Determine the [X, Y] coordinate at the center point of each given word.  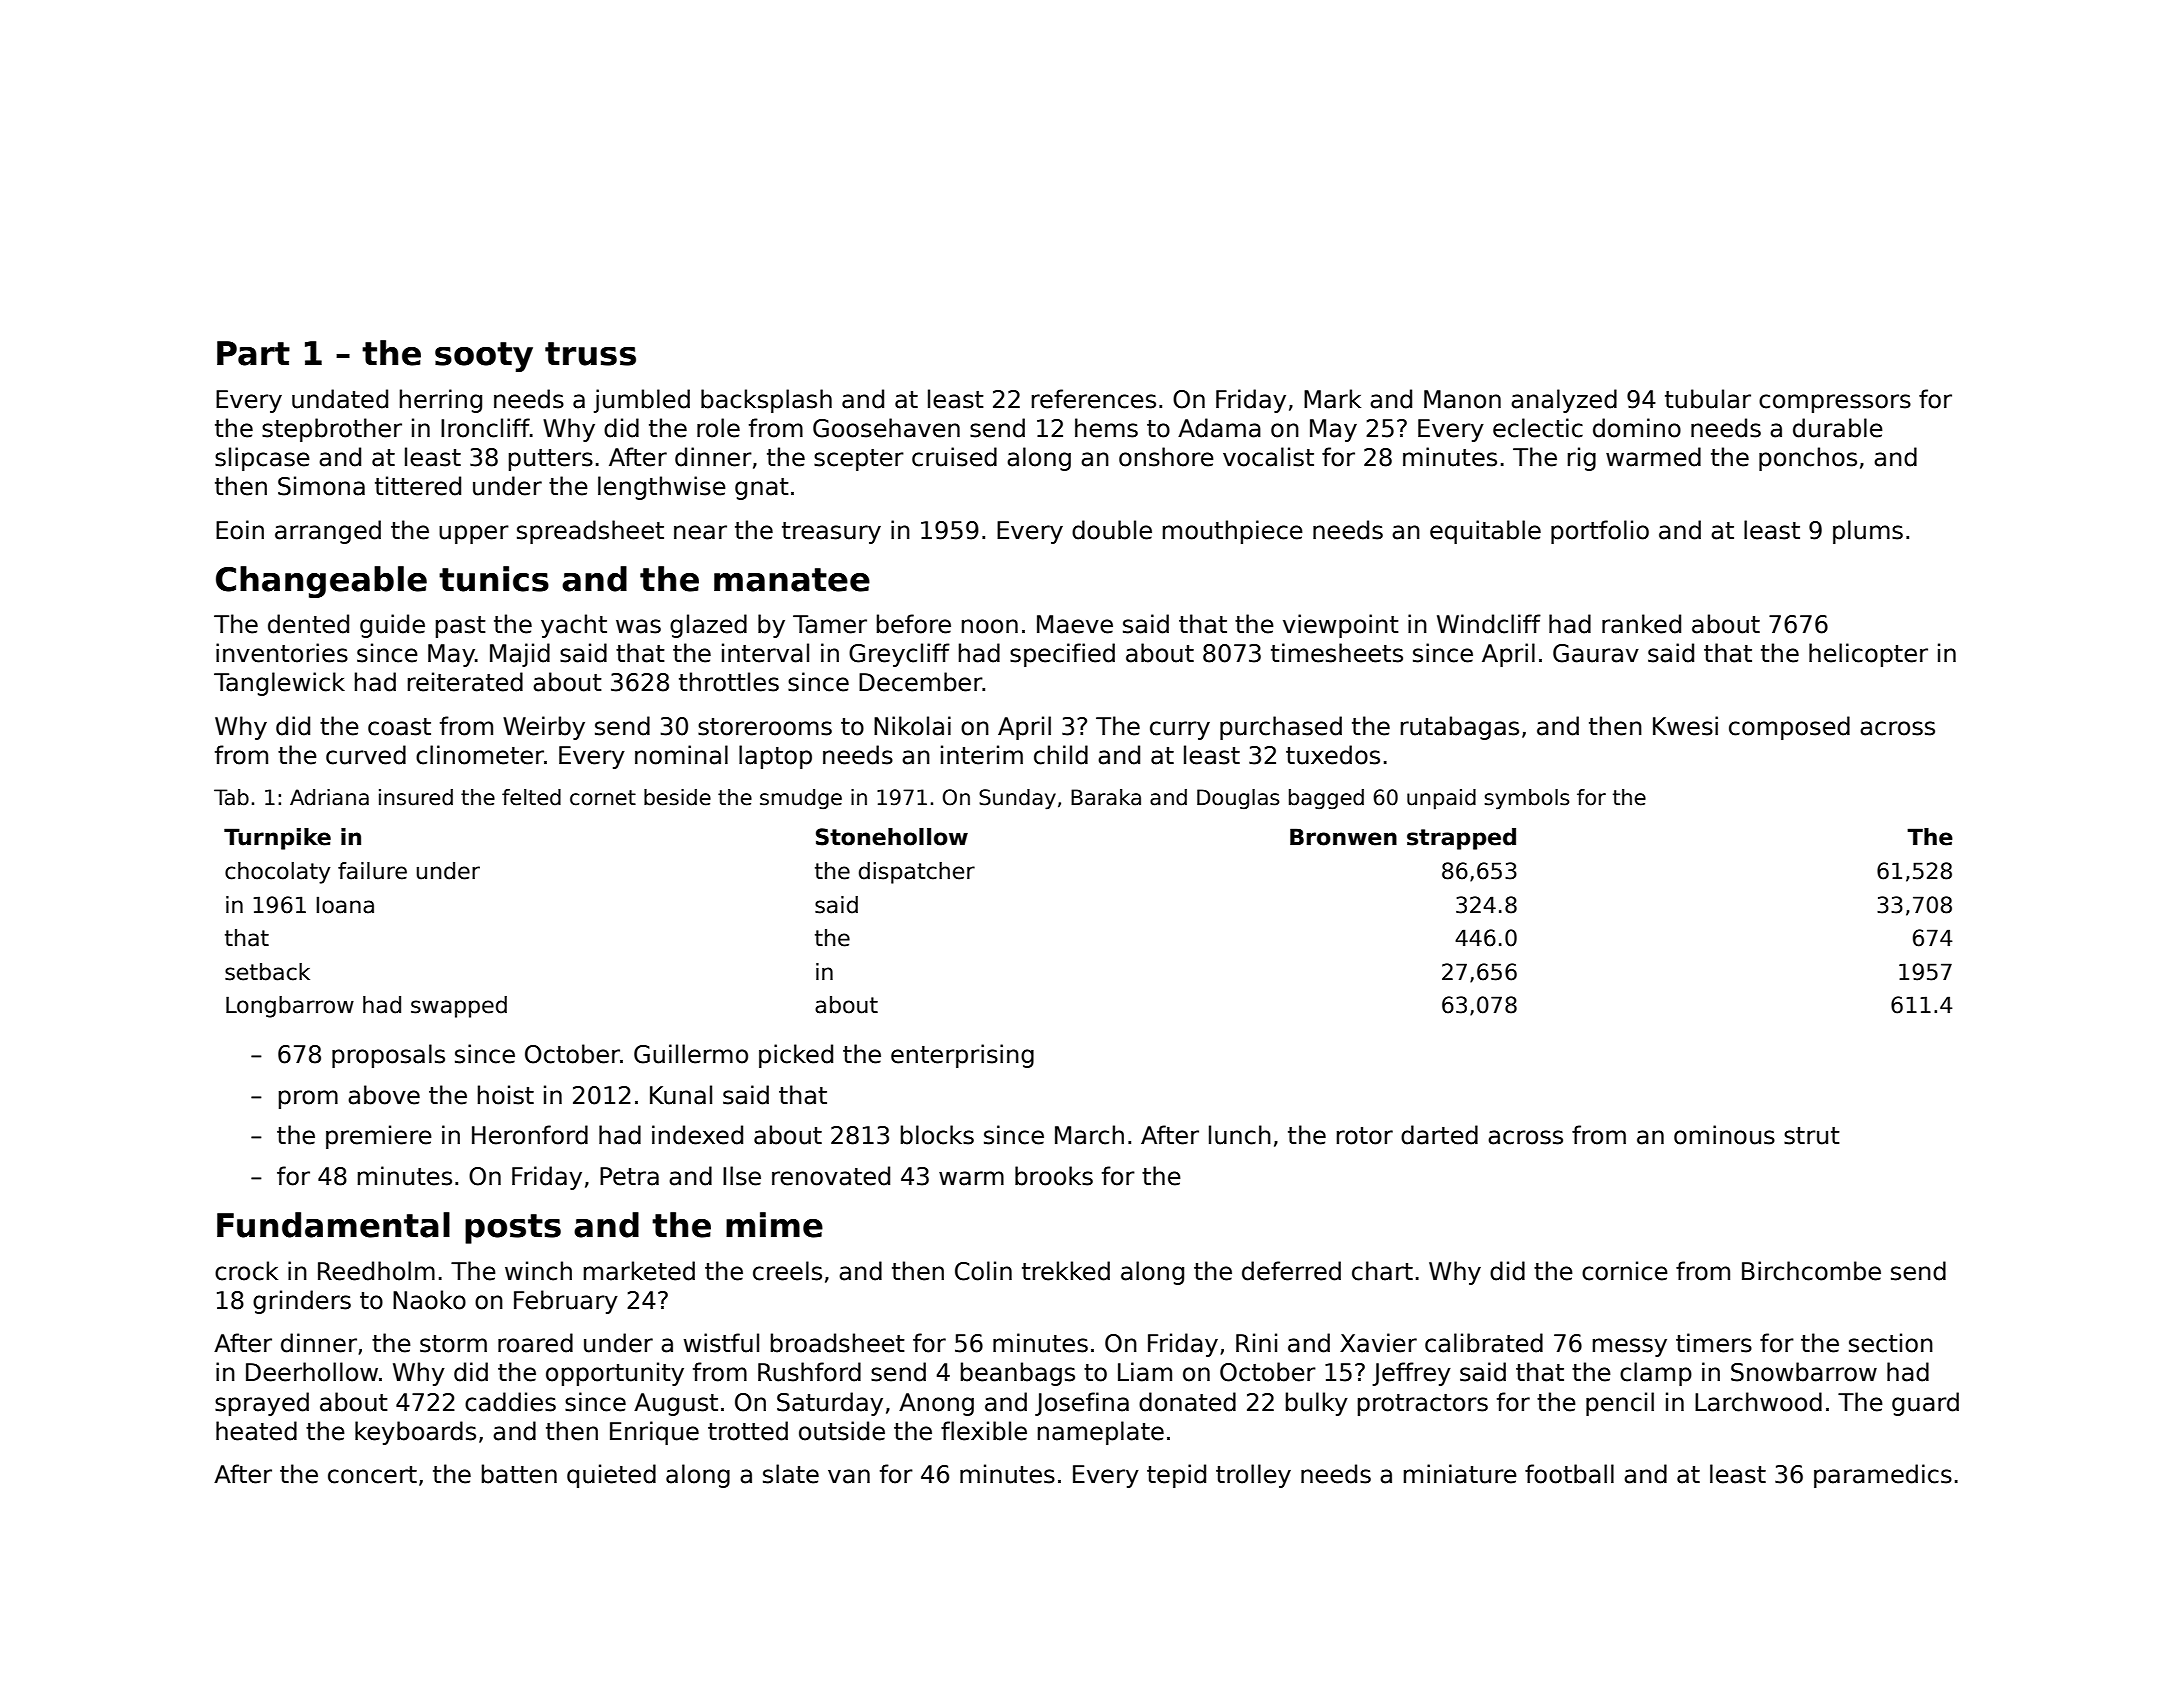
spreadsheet [590, 532]
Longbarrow [290, 1007]
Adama [1219, 428]
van [849, 1476]
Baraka [1106, 797]
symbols [1527, 799]
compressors [1835, 403]
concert [372, 1475]
